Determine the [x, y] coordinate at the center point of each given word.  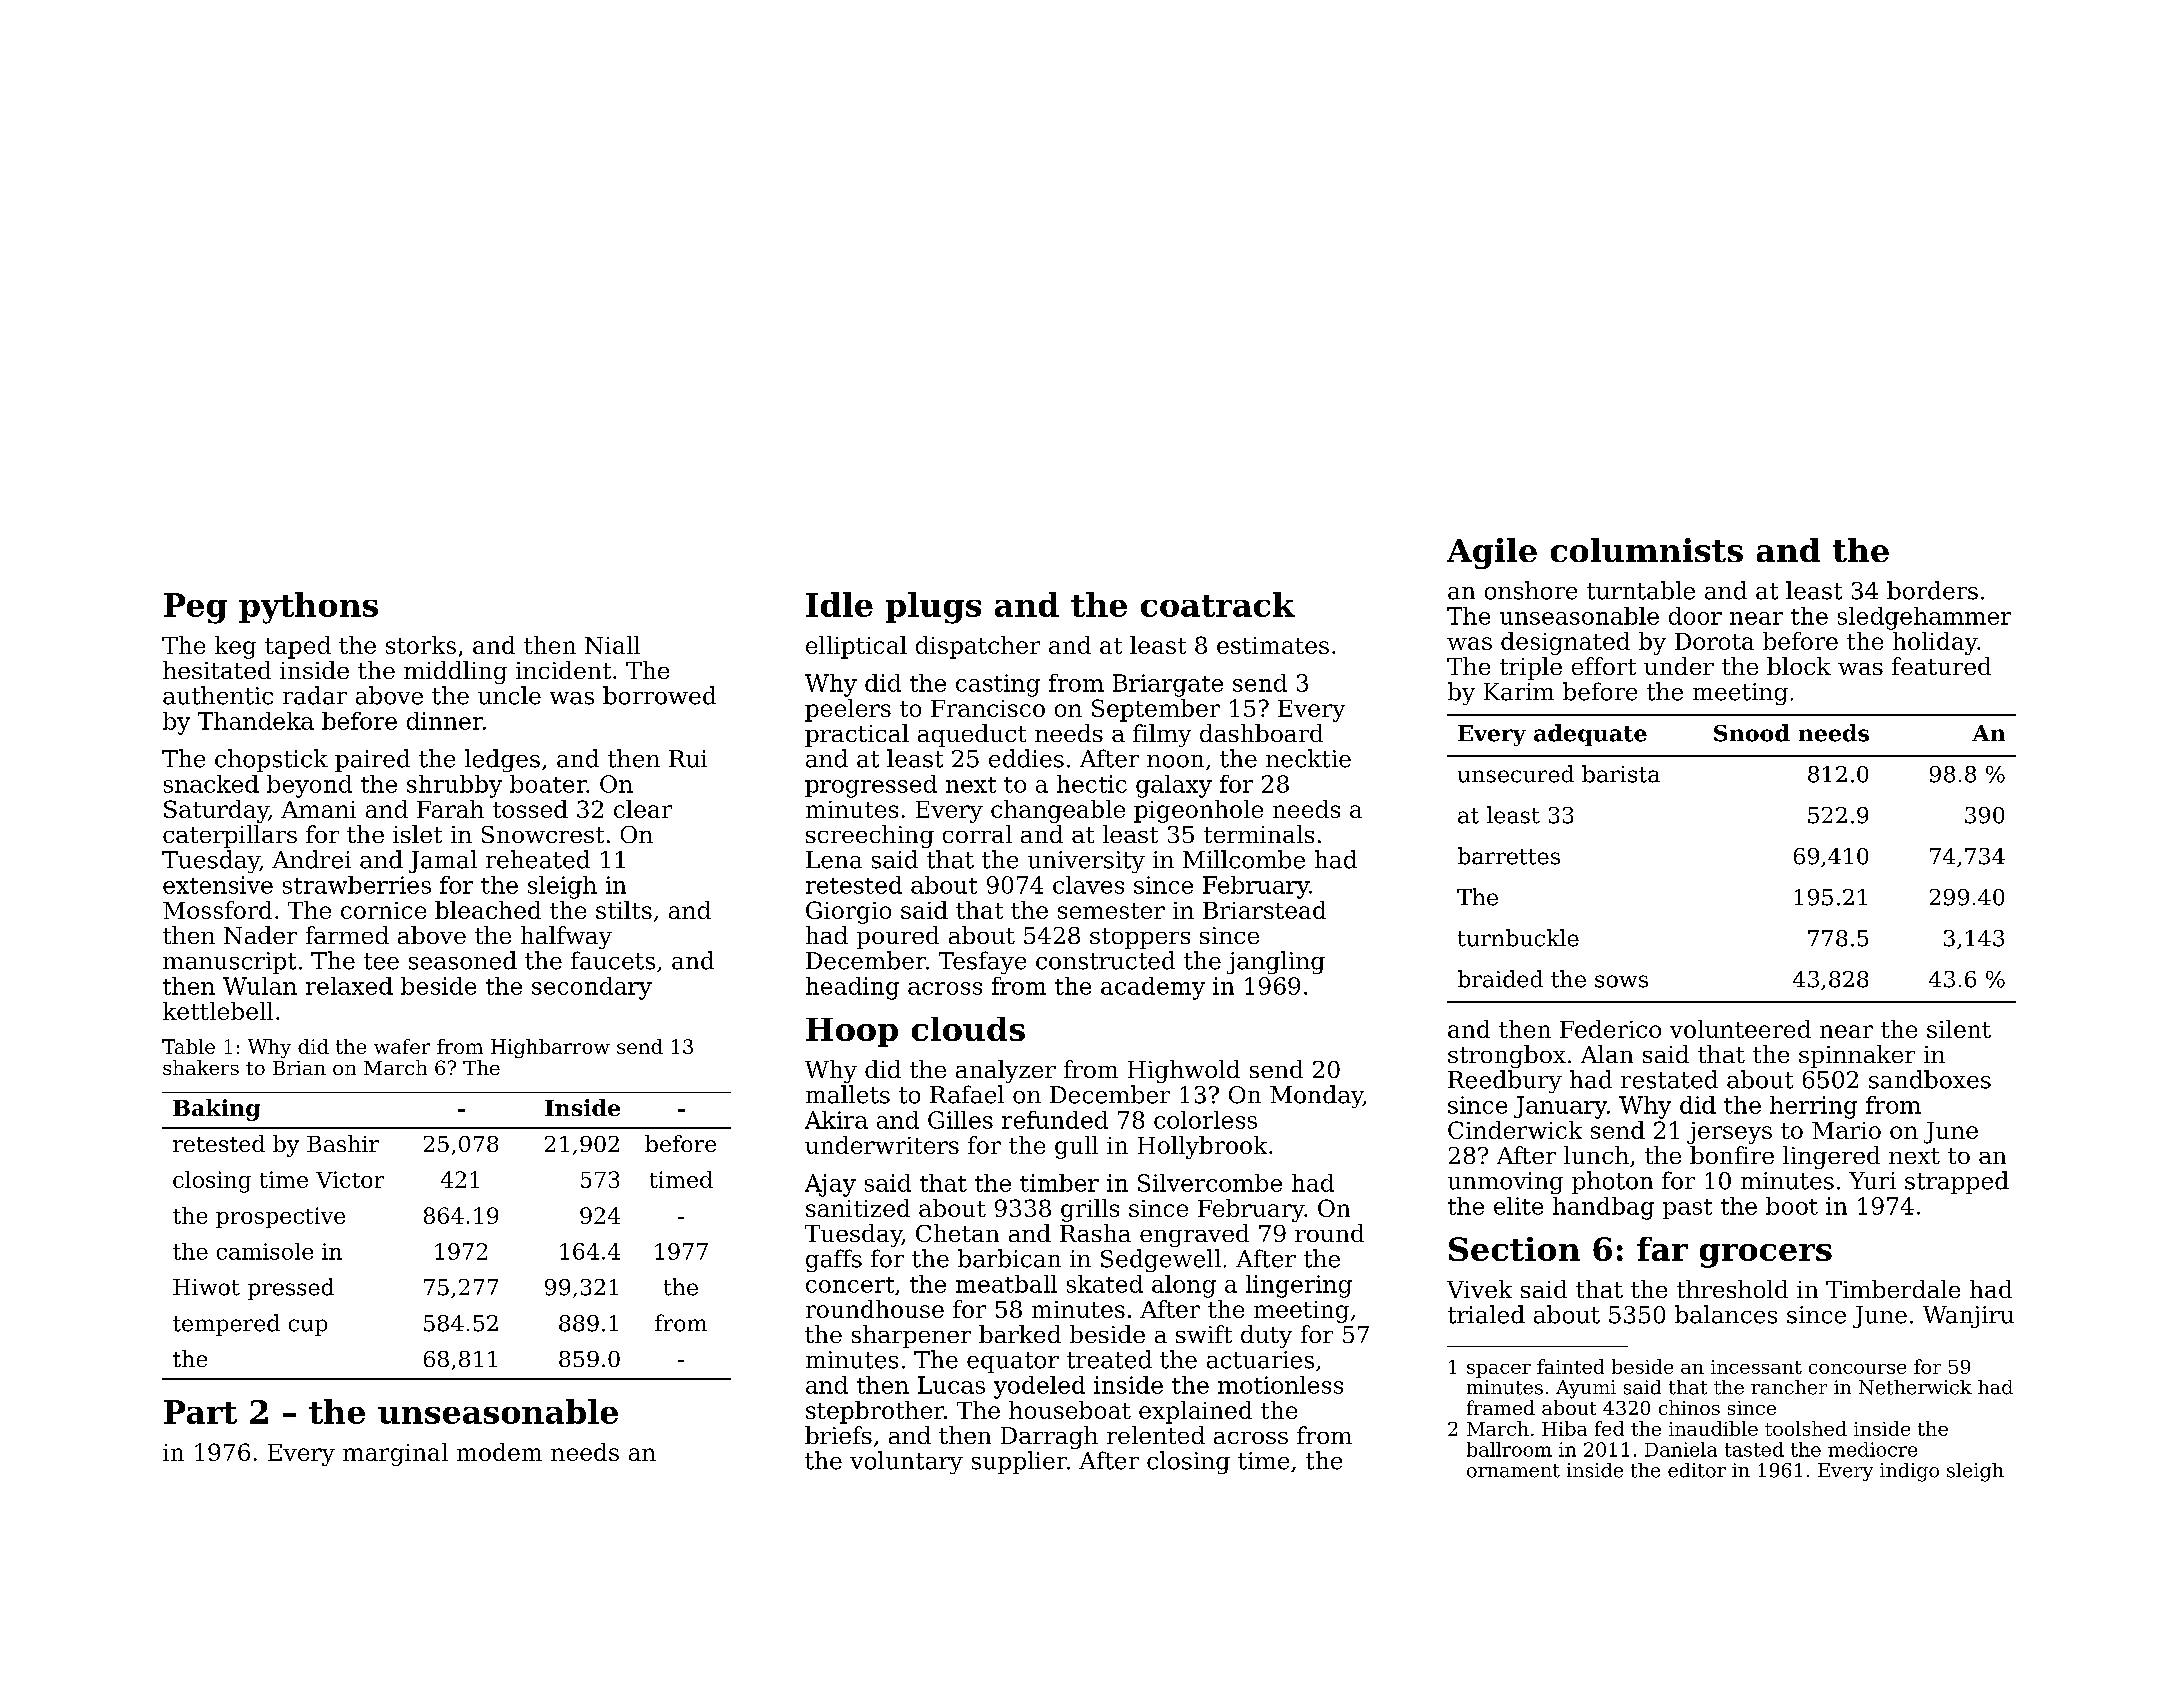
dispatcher [978, 647]
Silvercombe [1210, 1183]
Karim [1519, 692]
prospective [280, 1217]
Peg [195, 608]
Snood [1752, 733]
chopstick [271, 760]
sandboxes [1930, 1079]
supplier [1019, 1462]
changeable [1058, 811]
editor [1697, 1470]
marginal [395, 1454]
